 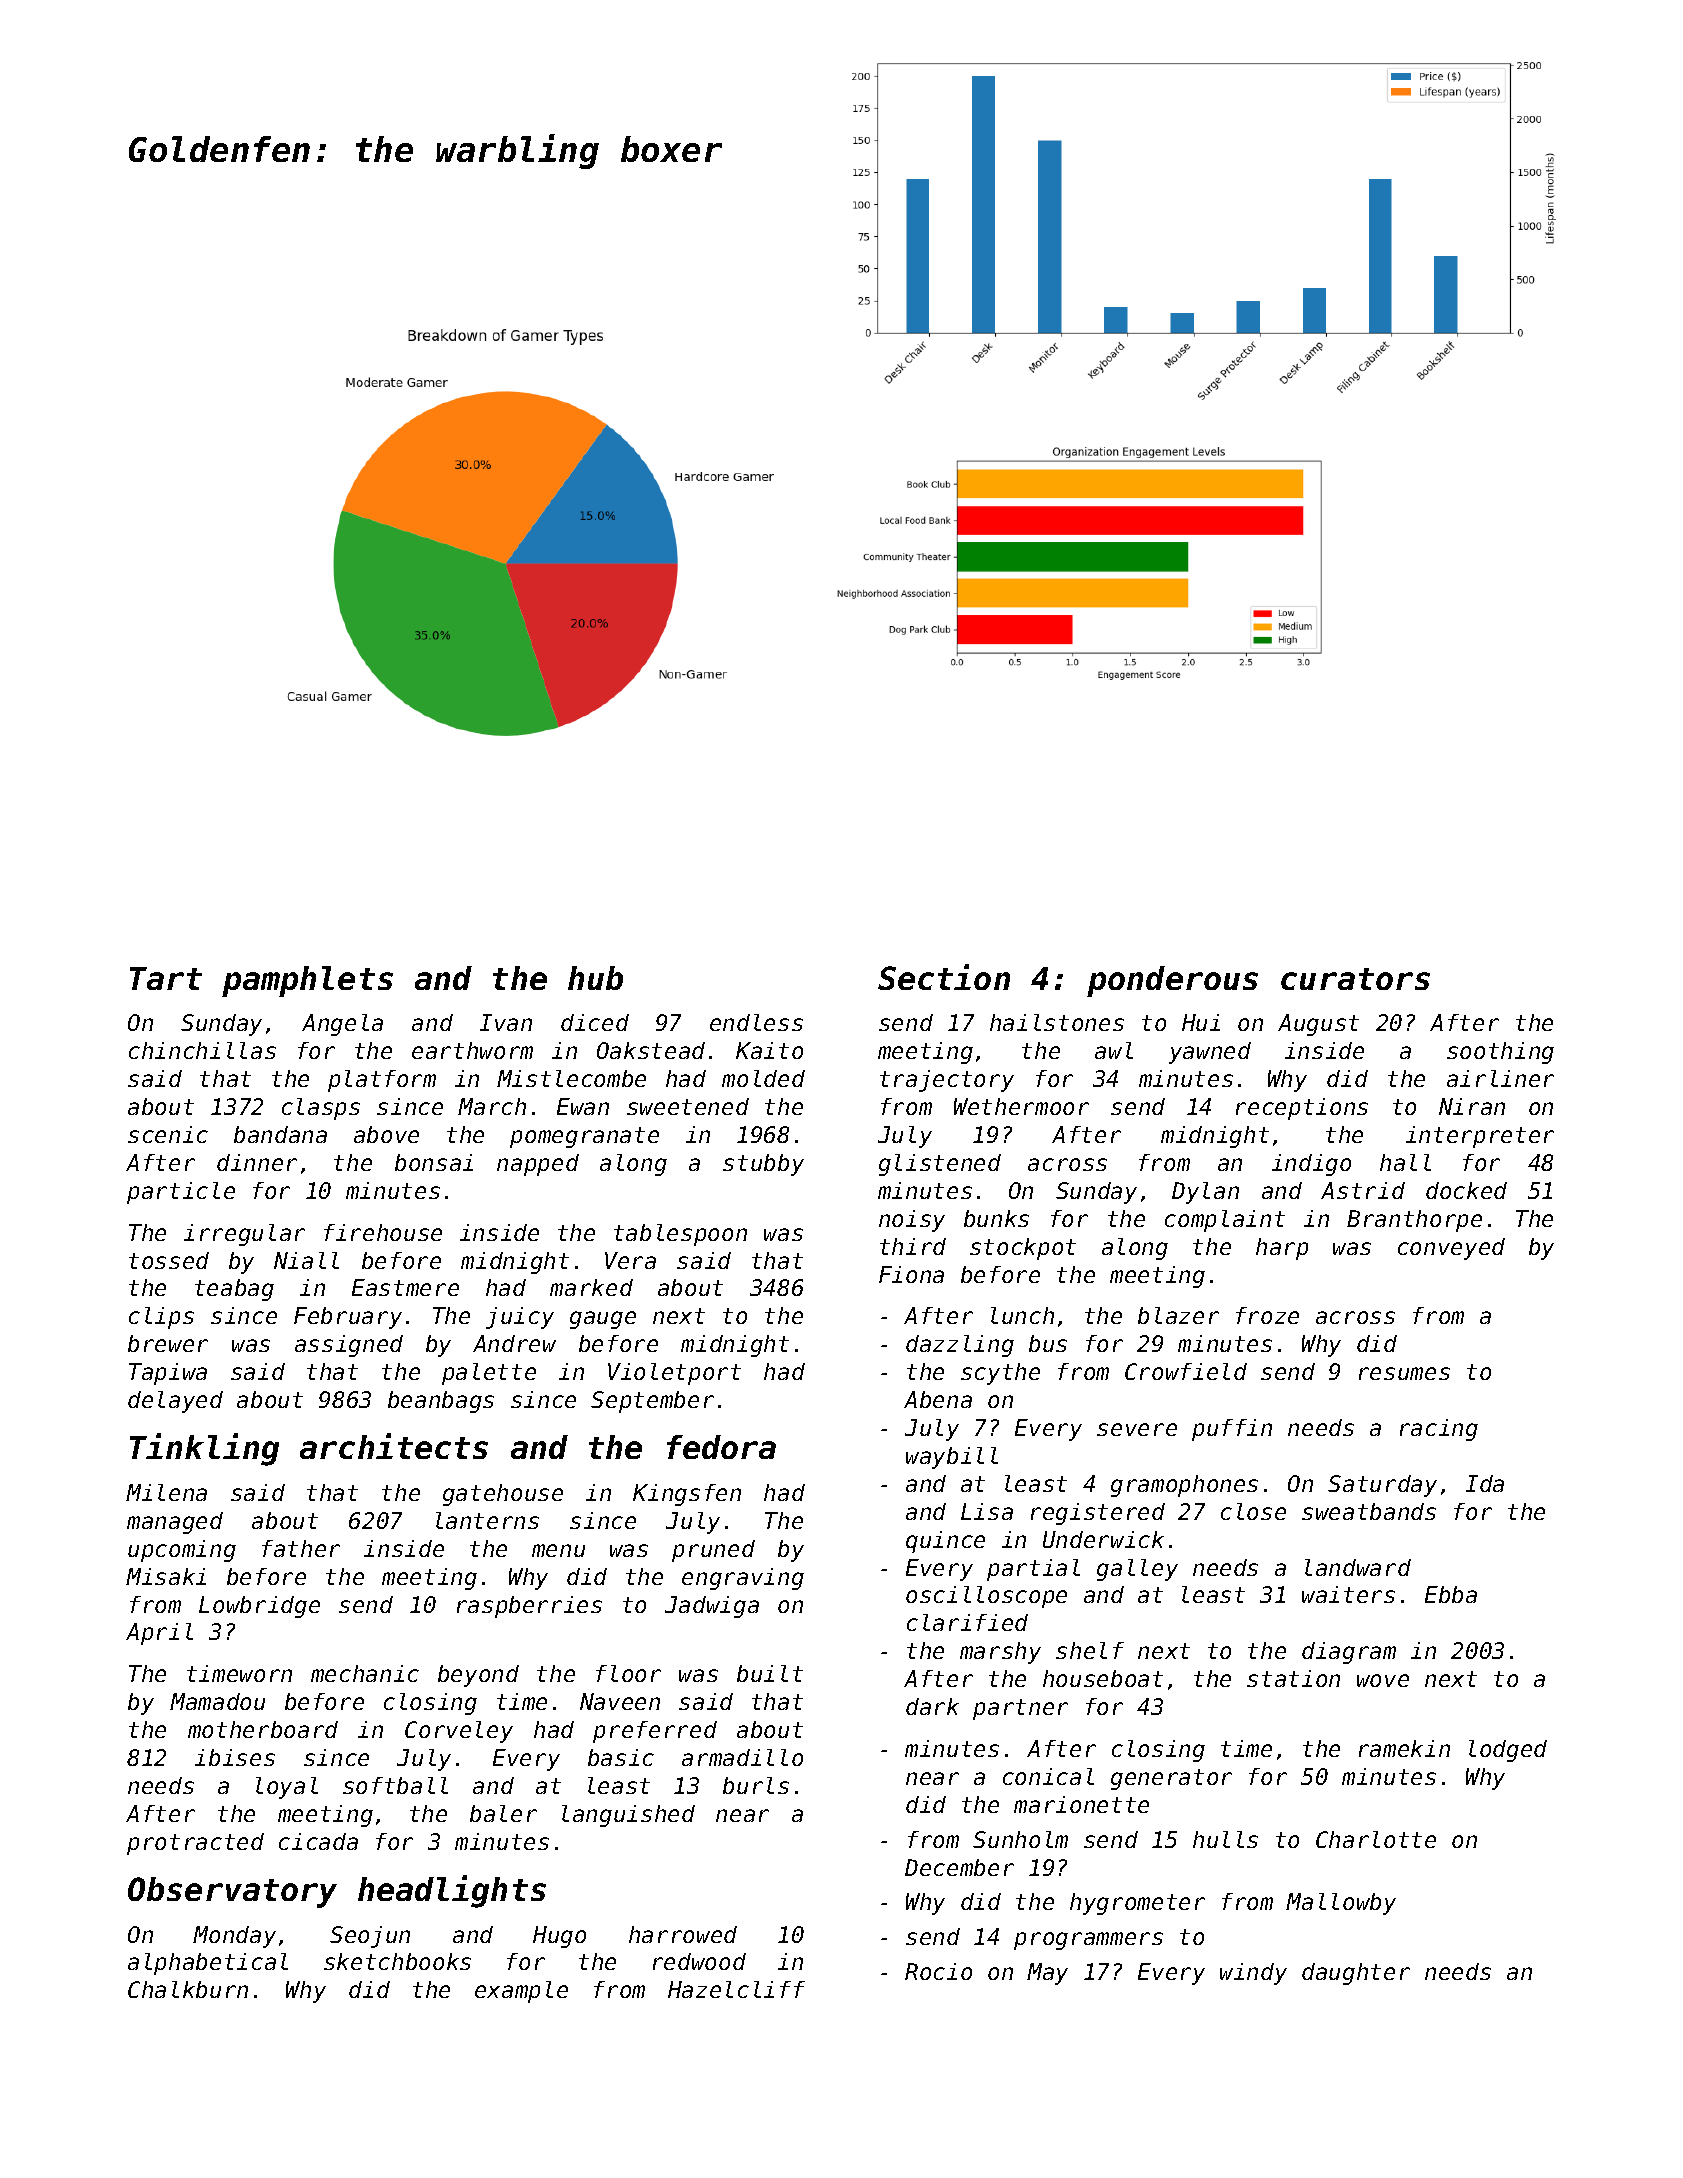 I want to click on mechanic, so click(x=365, y=1673).
